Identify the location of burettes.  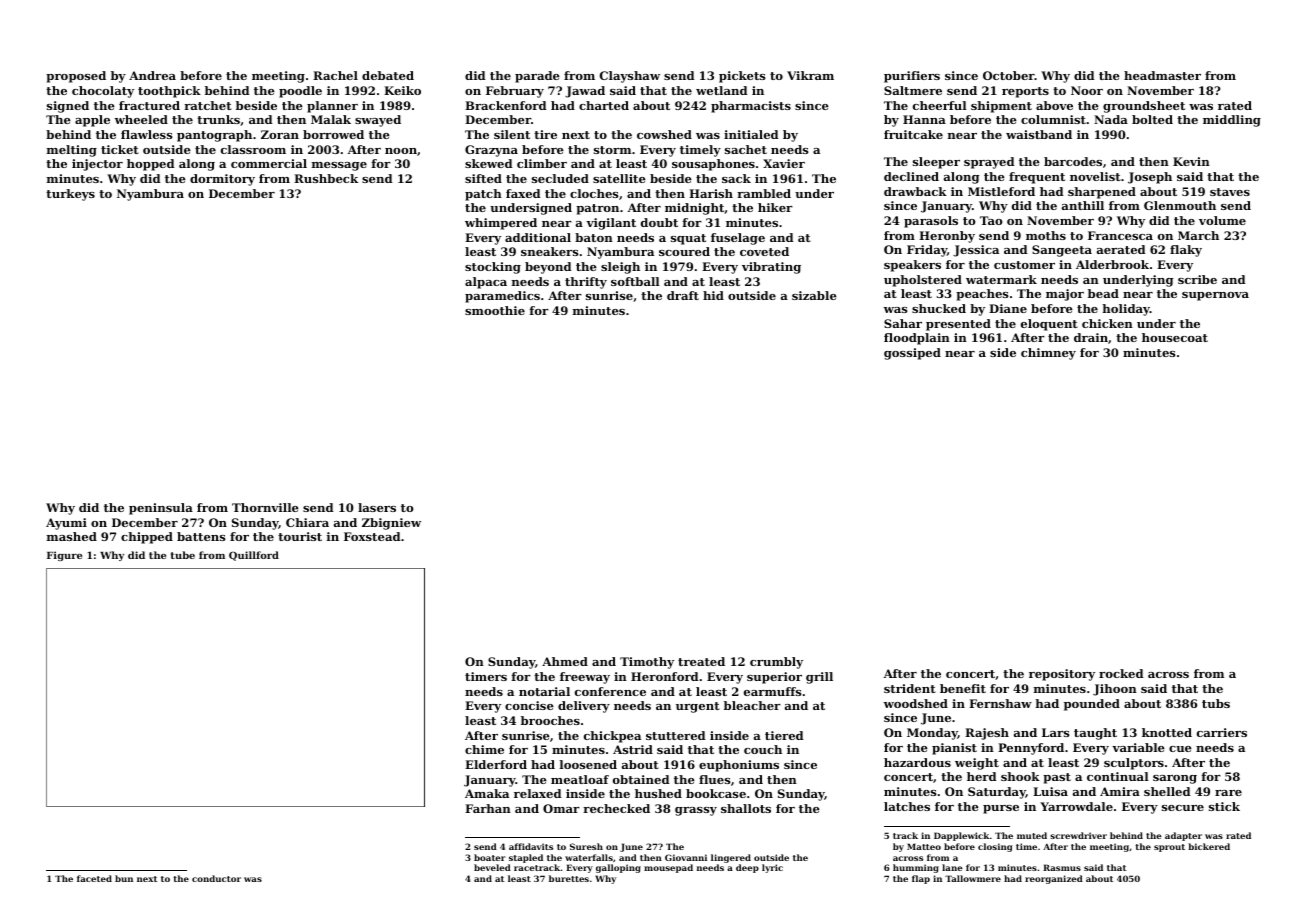
(569, 878).
